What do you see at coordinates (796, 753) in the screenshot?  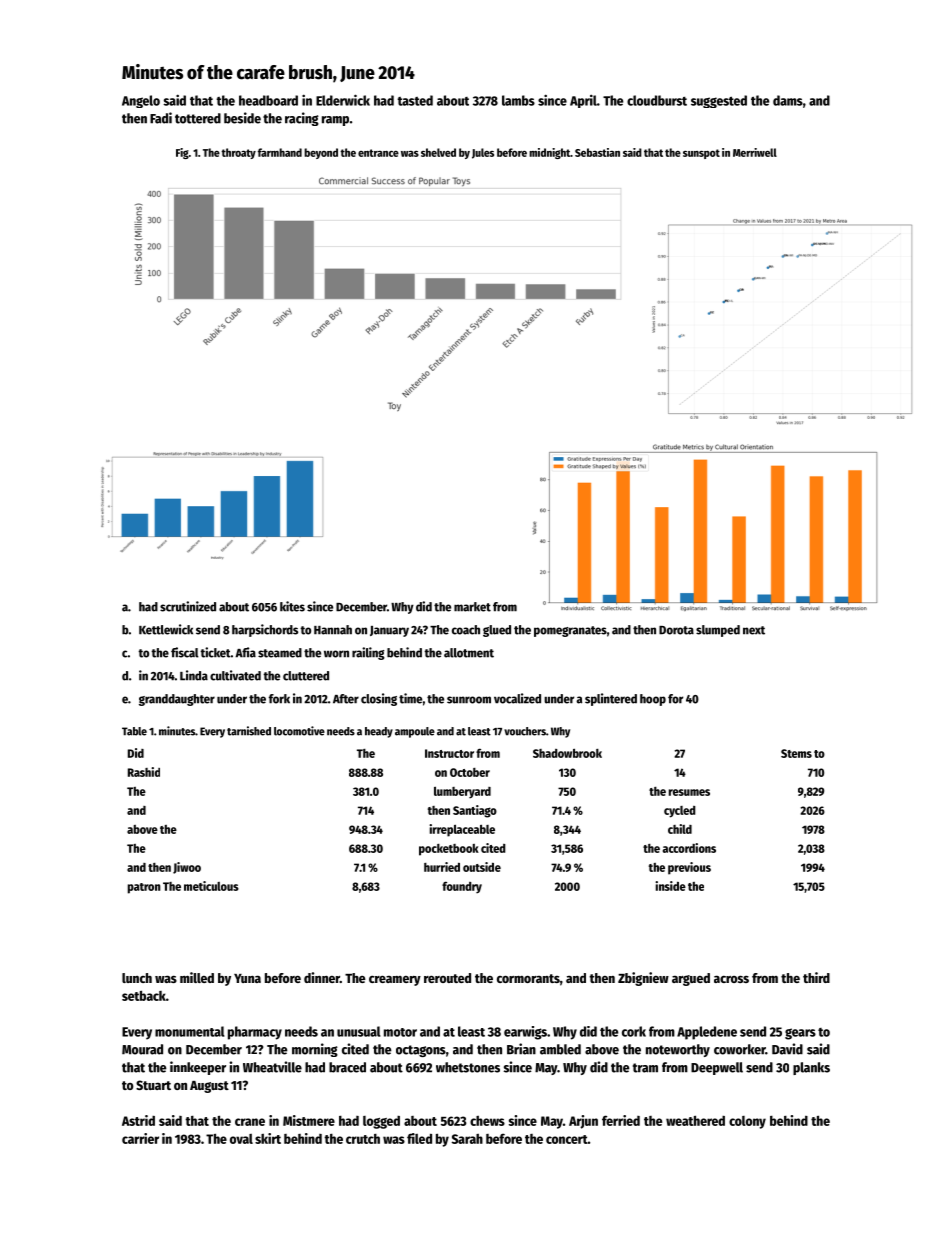 I see `Stems` at bounding box center [796, 753].
